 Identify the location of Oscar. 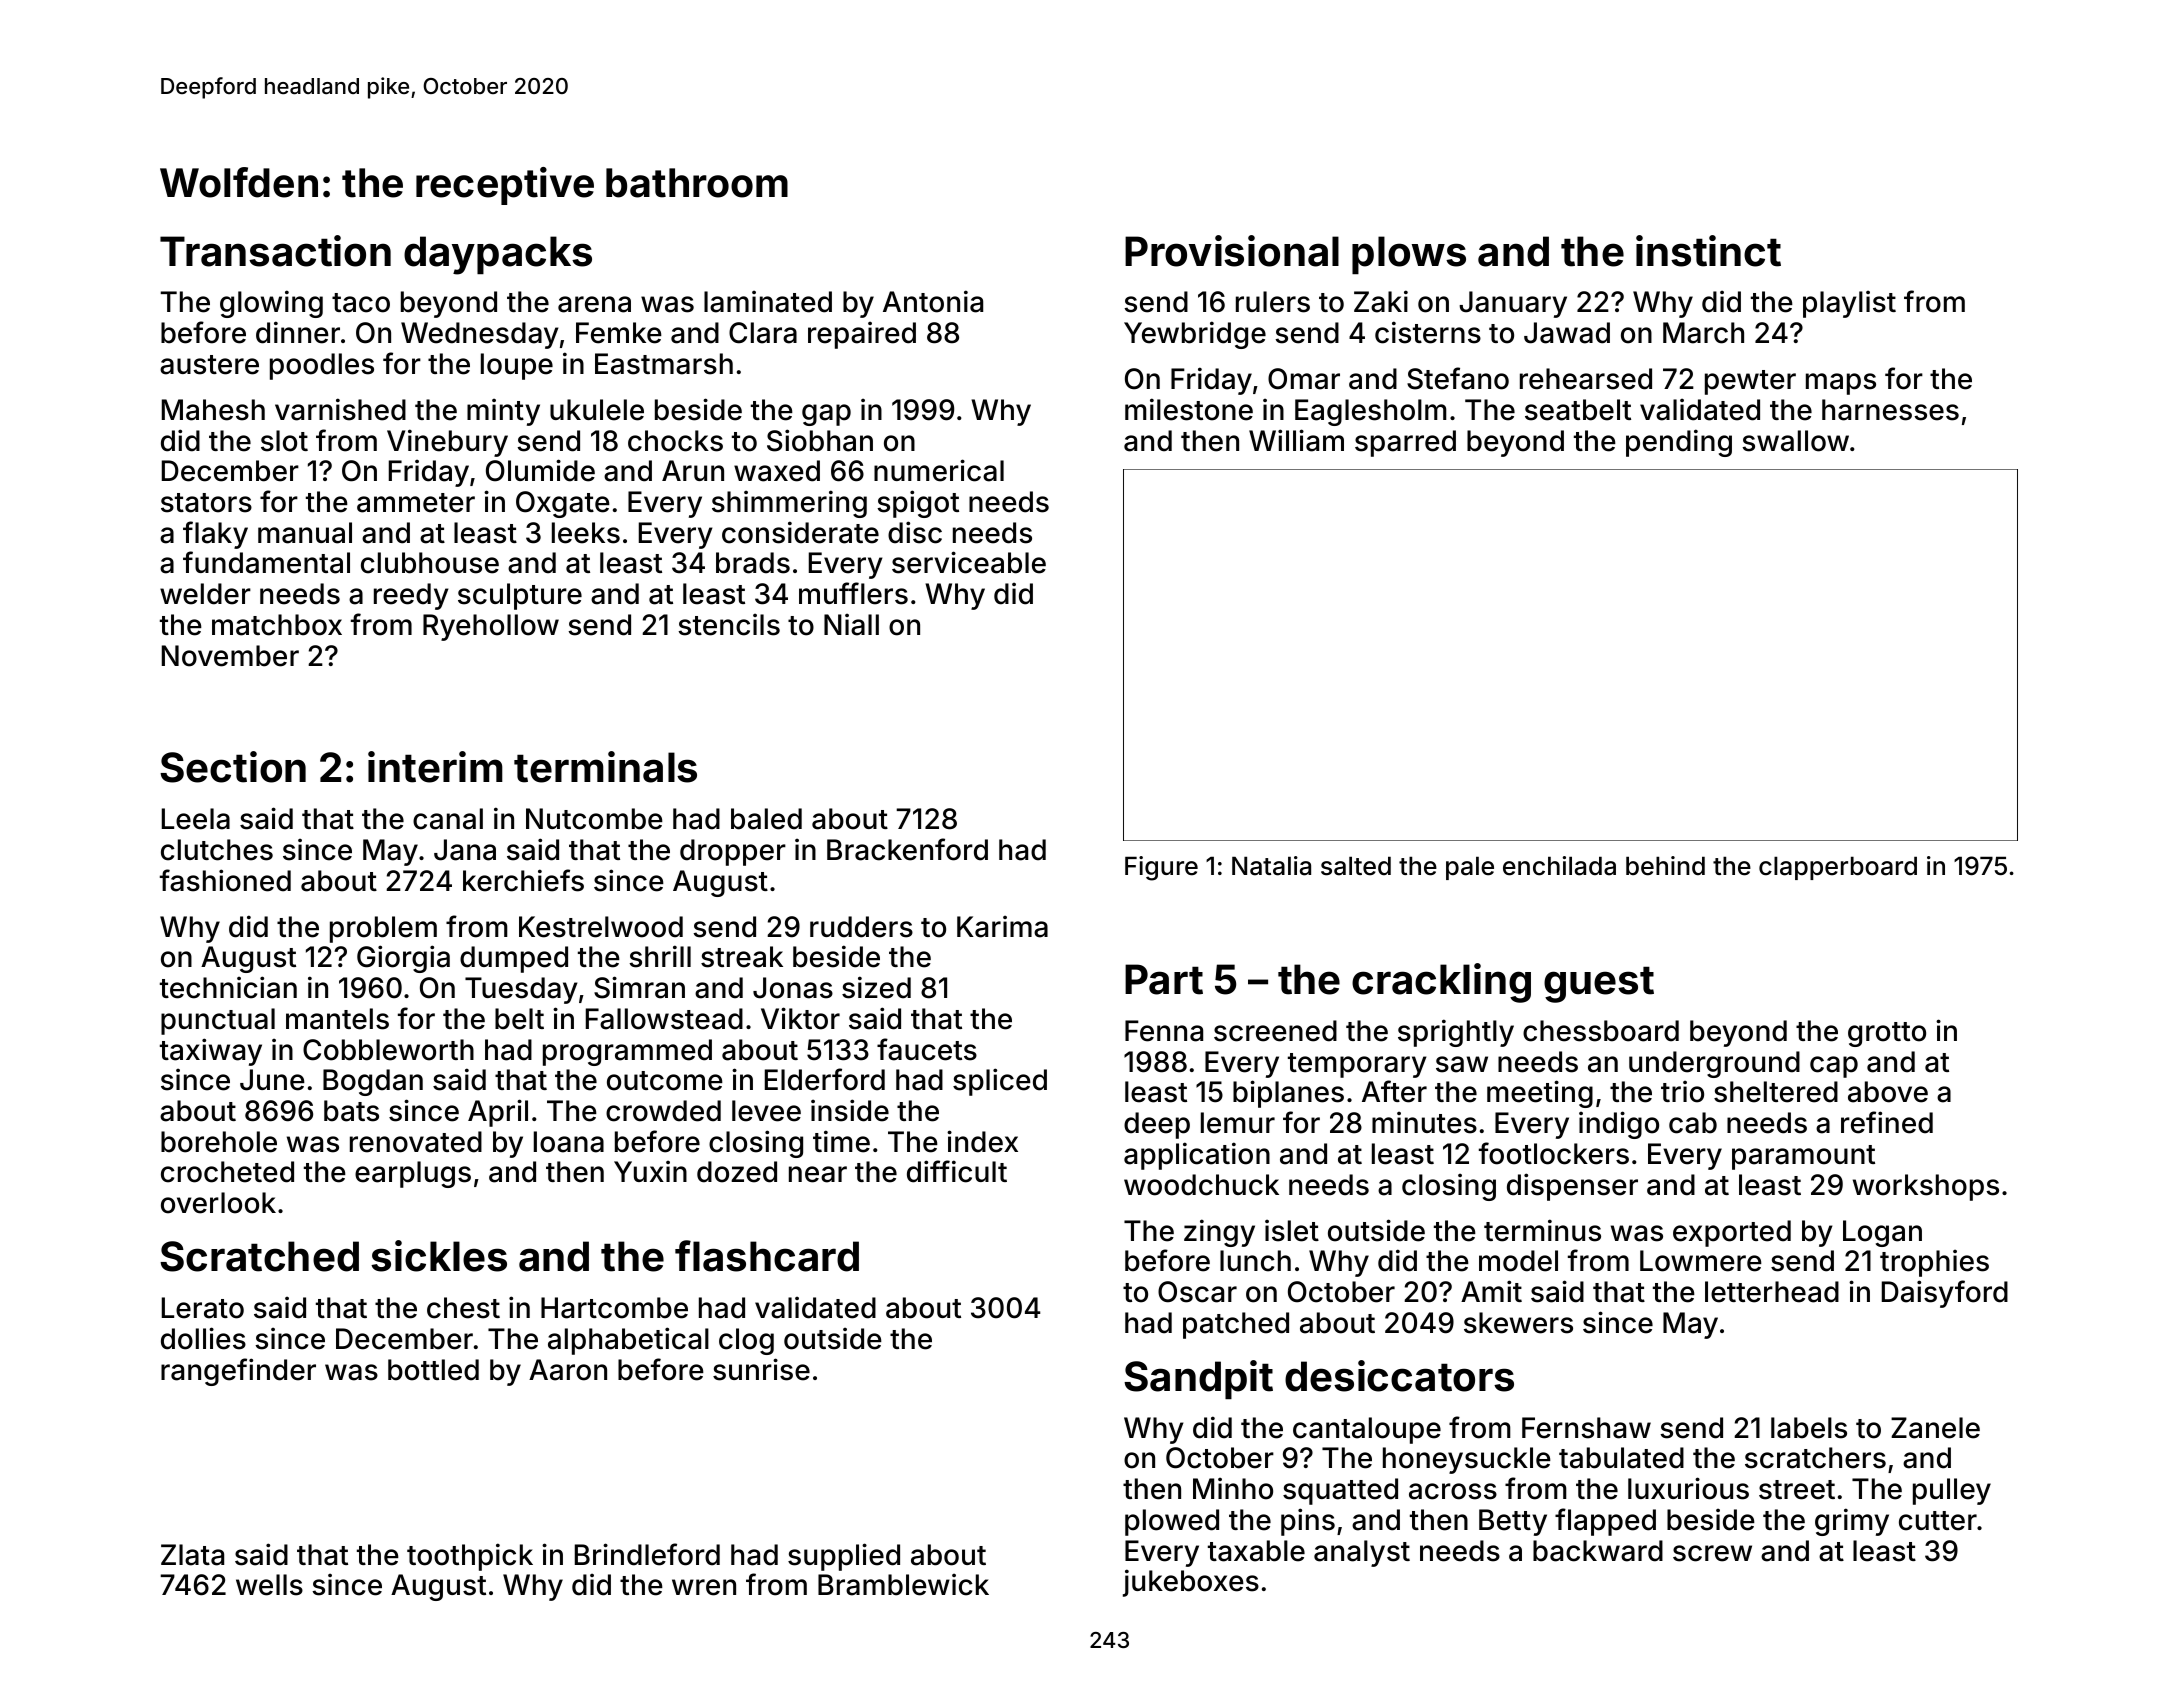
(1197, 1292).
